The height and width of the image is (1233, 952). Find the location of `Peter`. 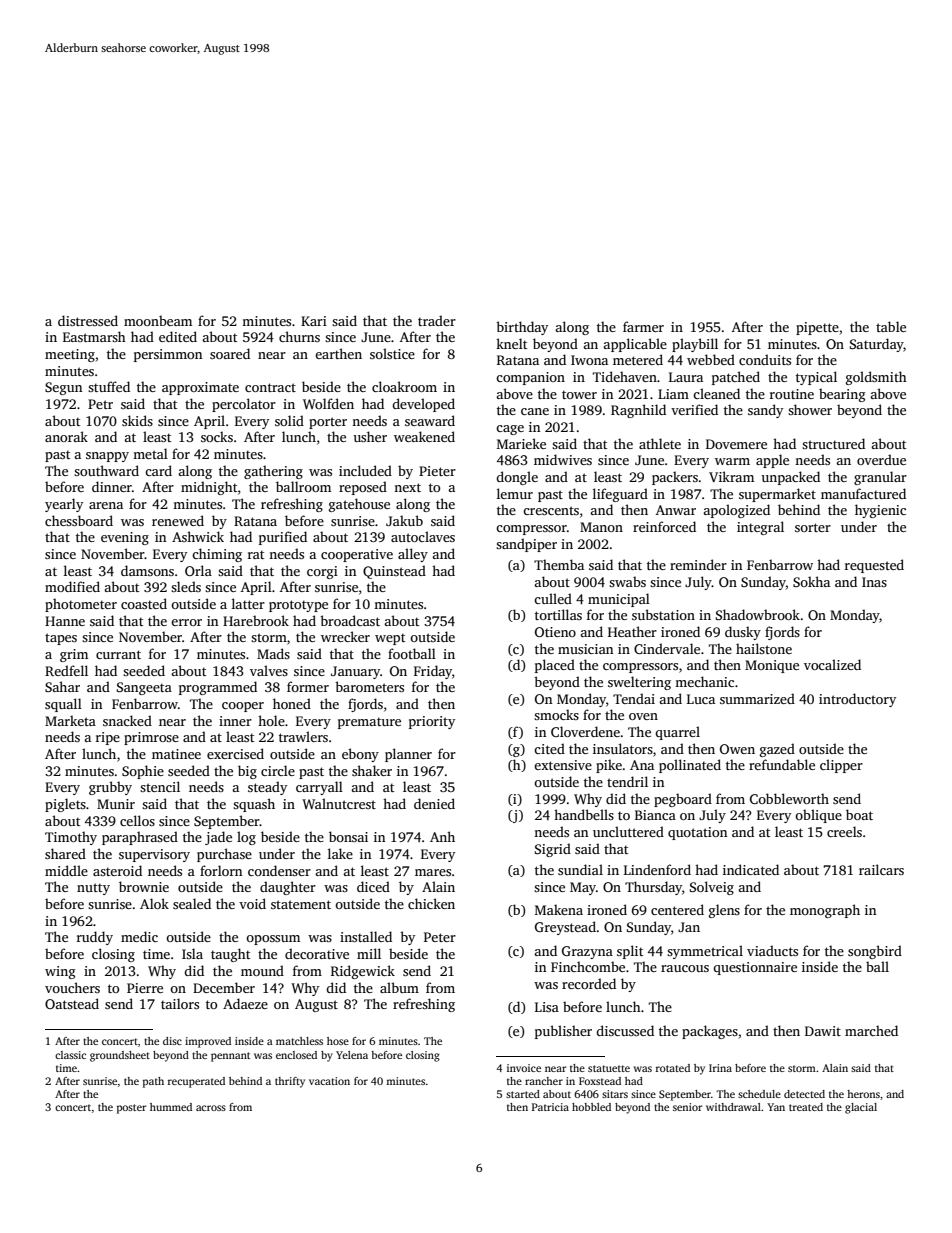

Peter is located at coordinates (440, 937).
